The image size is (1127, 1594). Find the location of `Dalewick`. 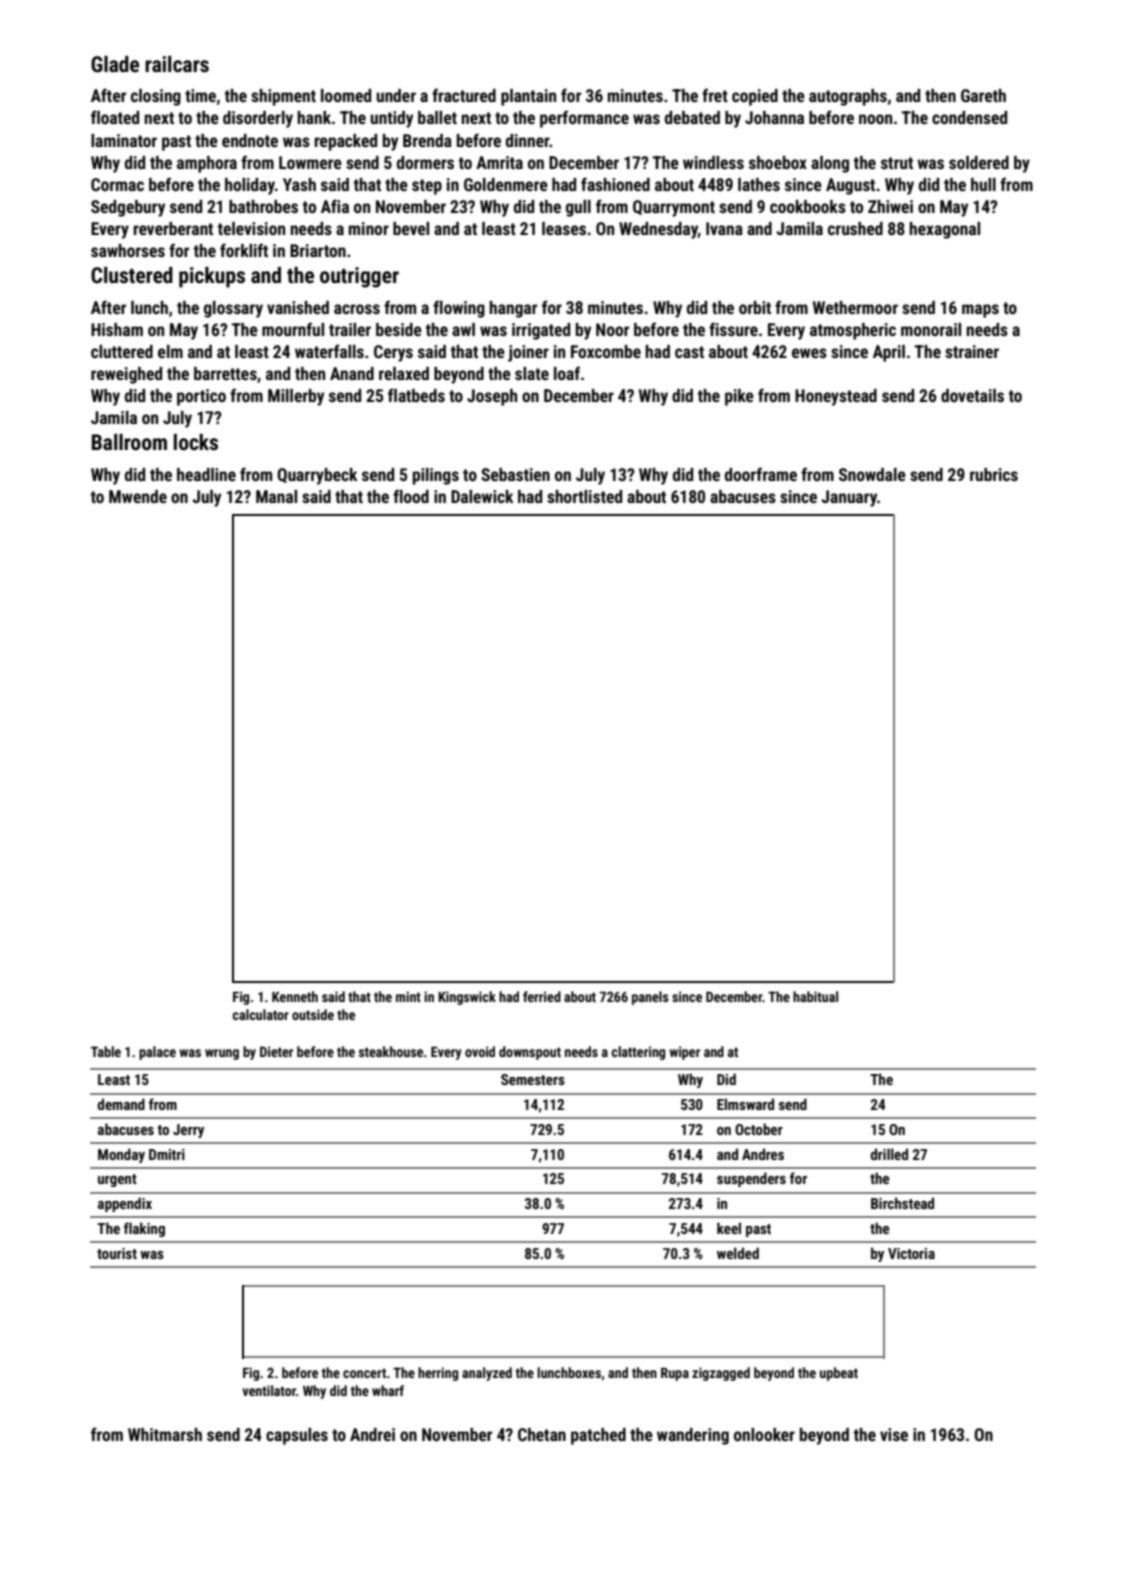

Dalewick is located at coordinates (482, 496).
